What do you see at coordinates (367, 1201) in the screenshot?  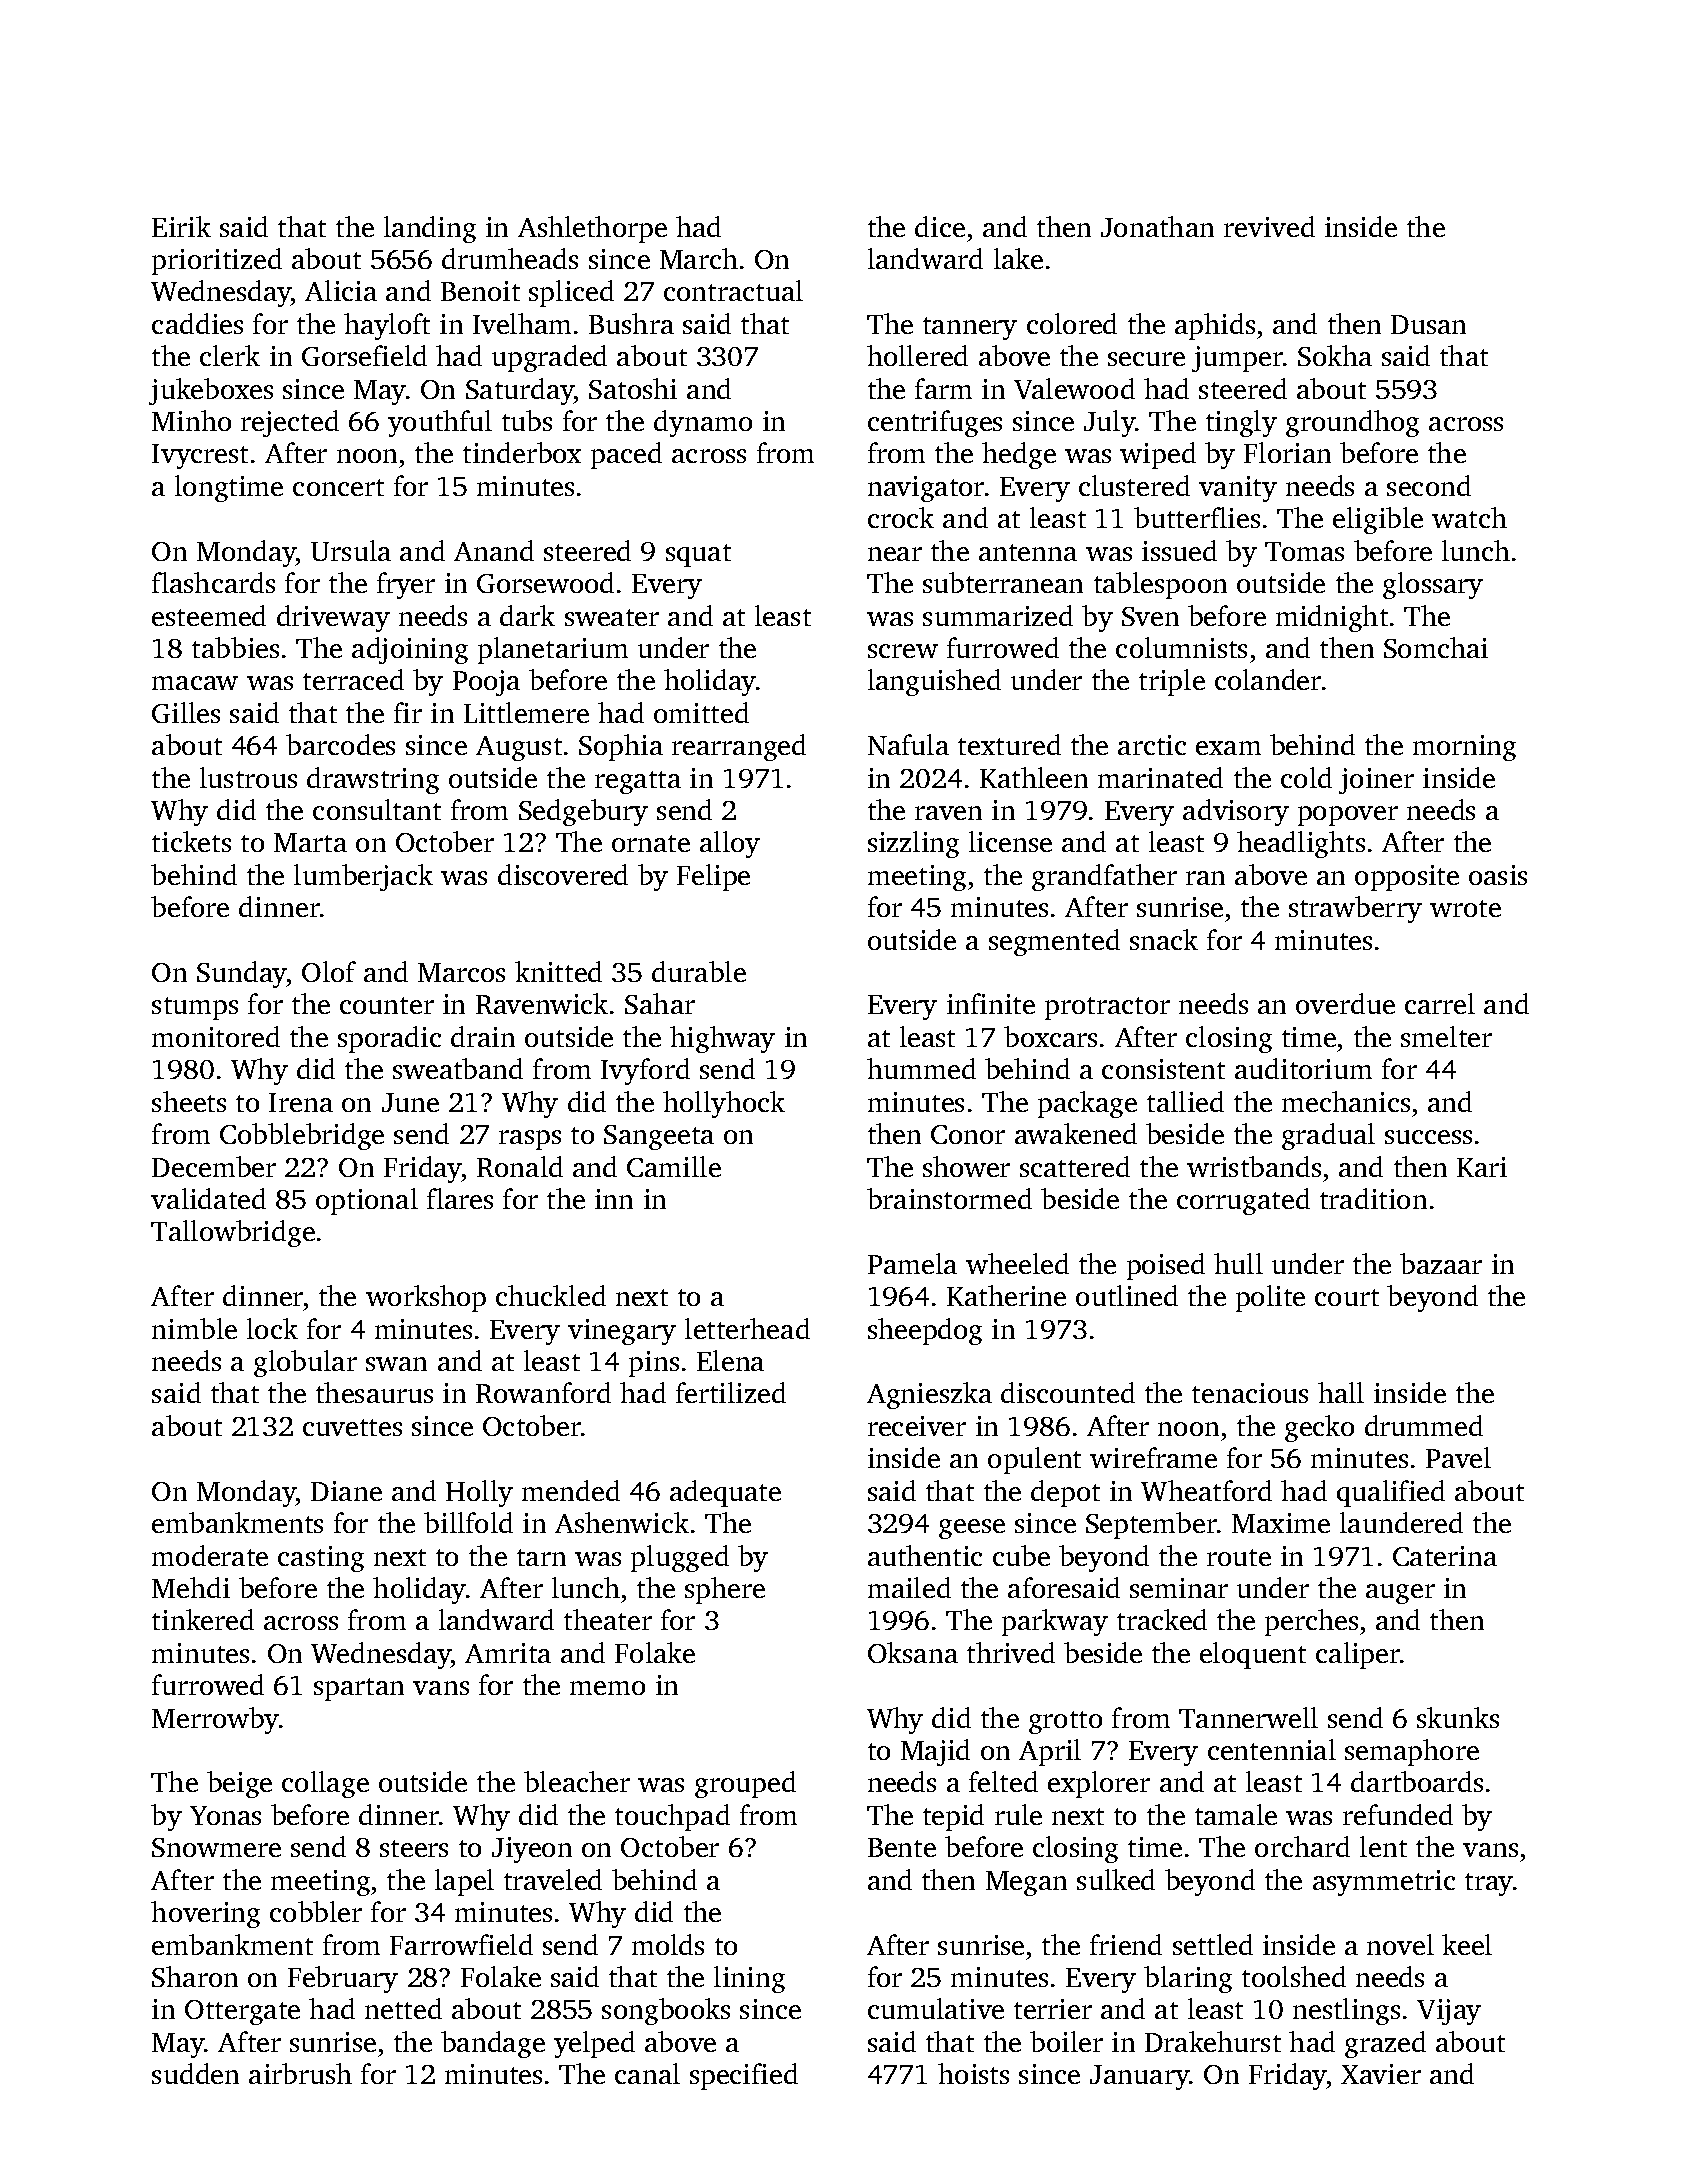 I see `optional` at bounding box center [367, 1201].
